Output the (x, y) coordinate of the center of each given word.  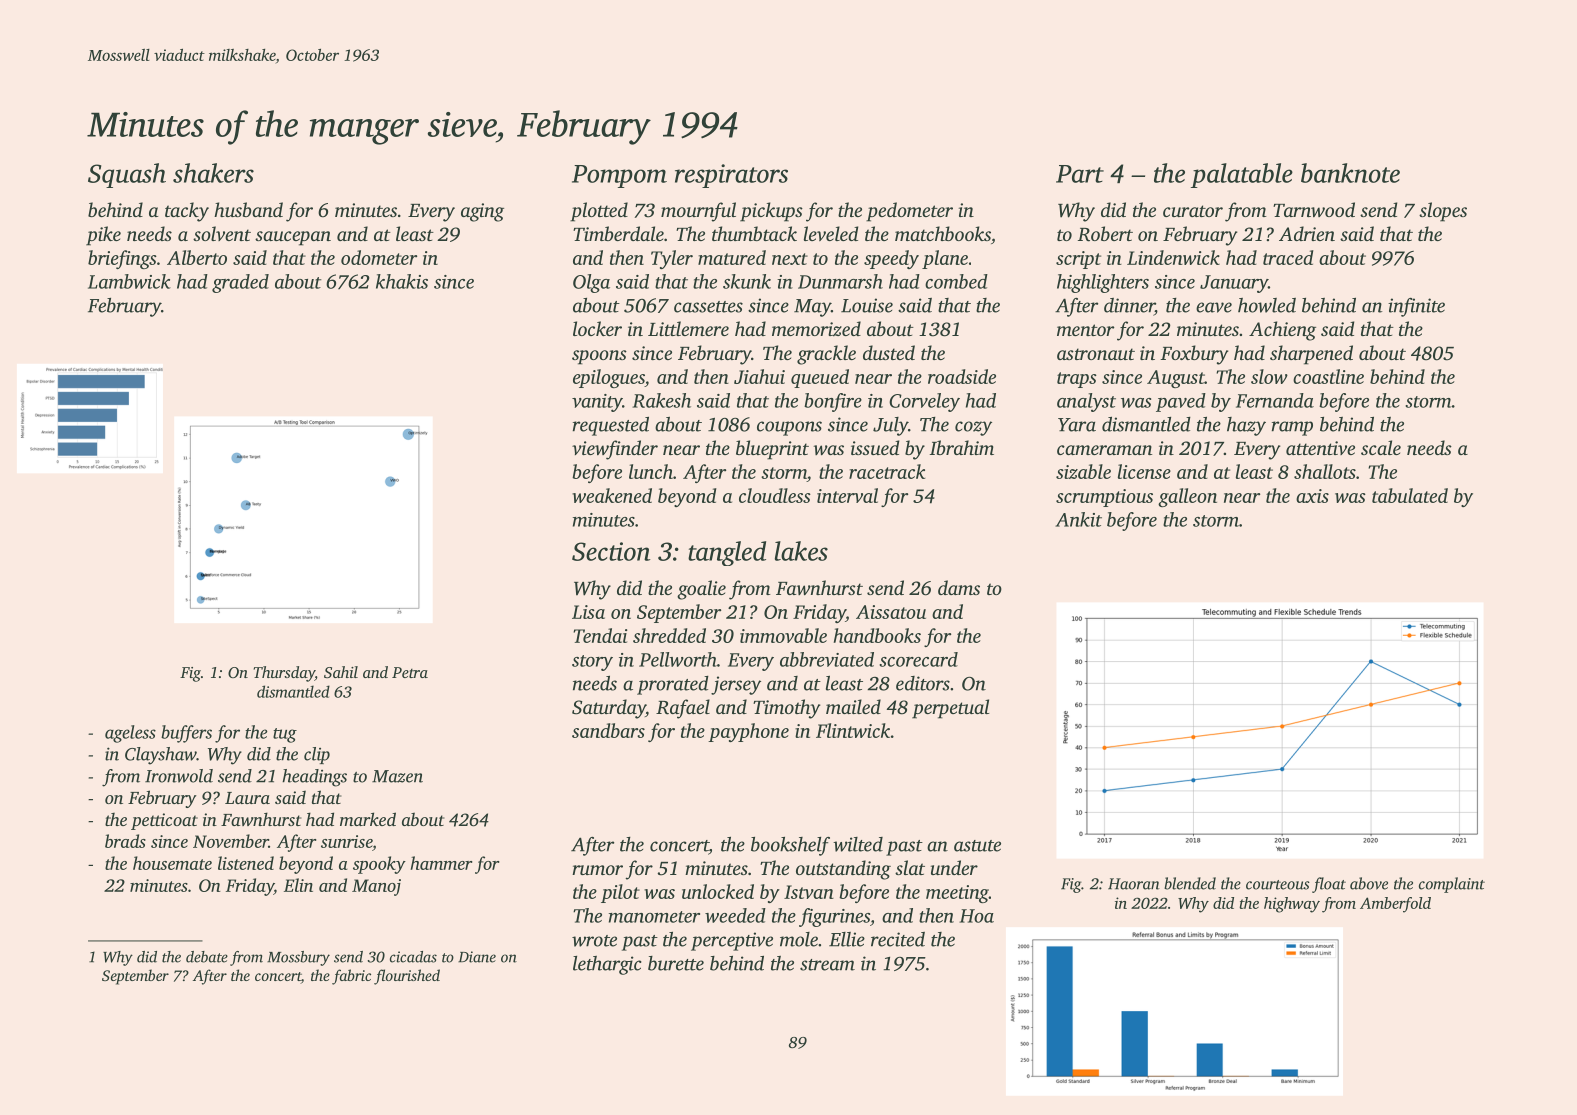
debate (207, 957)
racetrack (887, 471)
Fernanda (1275, 400)
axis (1312, 496)
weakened (612, 495)
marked (368, 819)
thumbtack (754, 233)
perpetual (950, 709)
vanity (597, 403)
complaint (1452, 885)
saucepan (293, 238)
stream (827, 965)
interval (847, 495)
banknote (1350, 173)
